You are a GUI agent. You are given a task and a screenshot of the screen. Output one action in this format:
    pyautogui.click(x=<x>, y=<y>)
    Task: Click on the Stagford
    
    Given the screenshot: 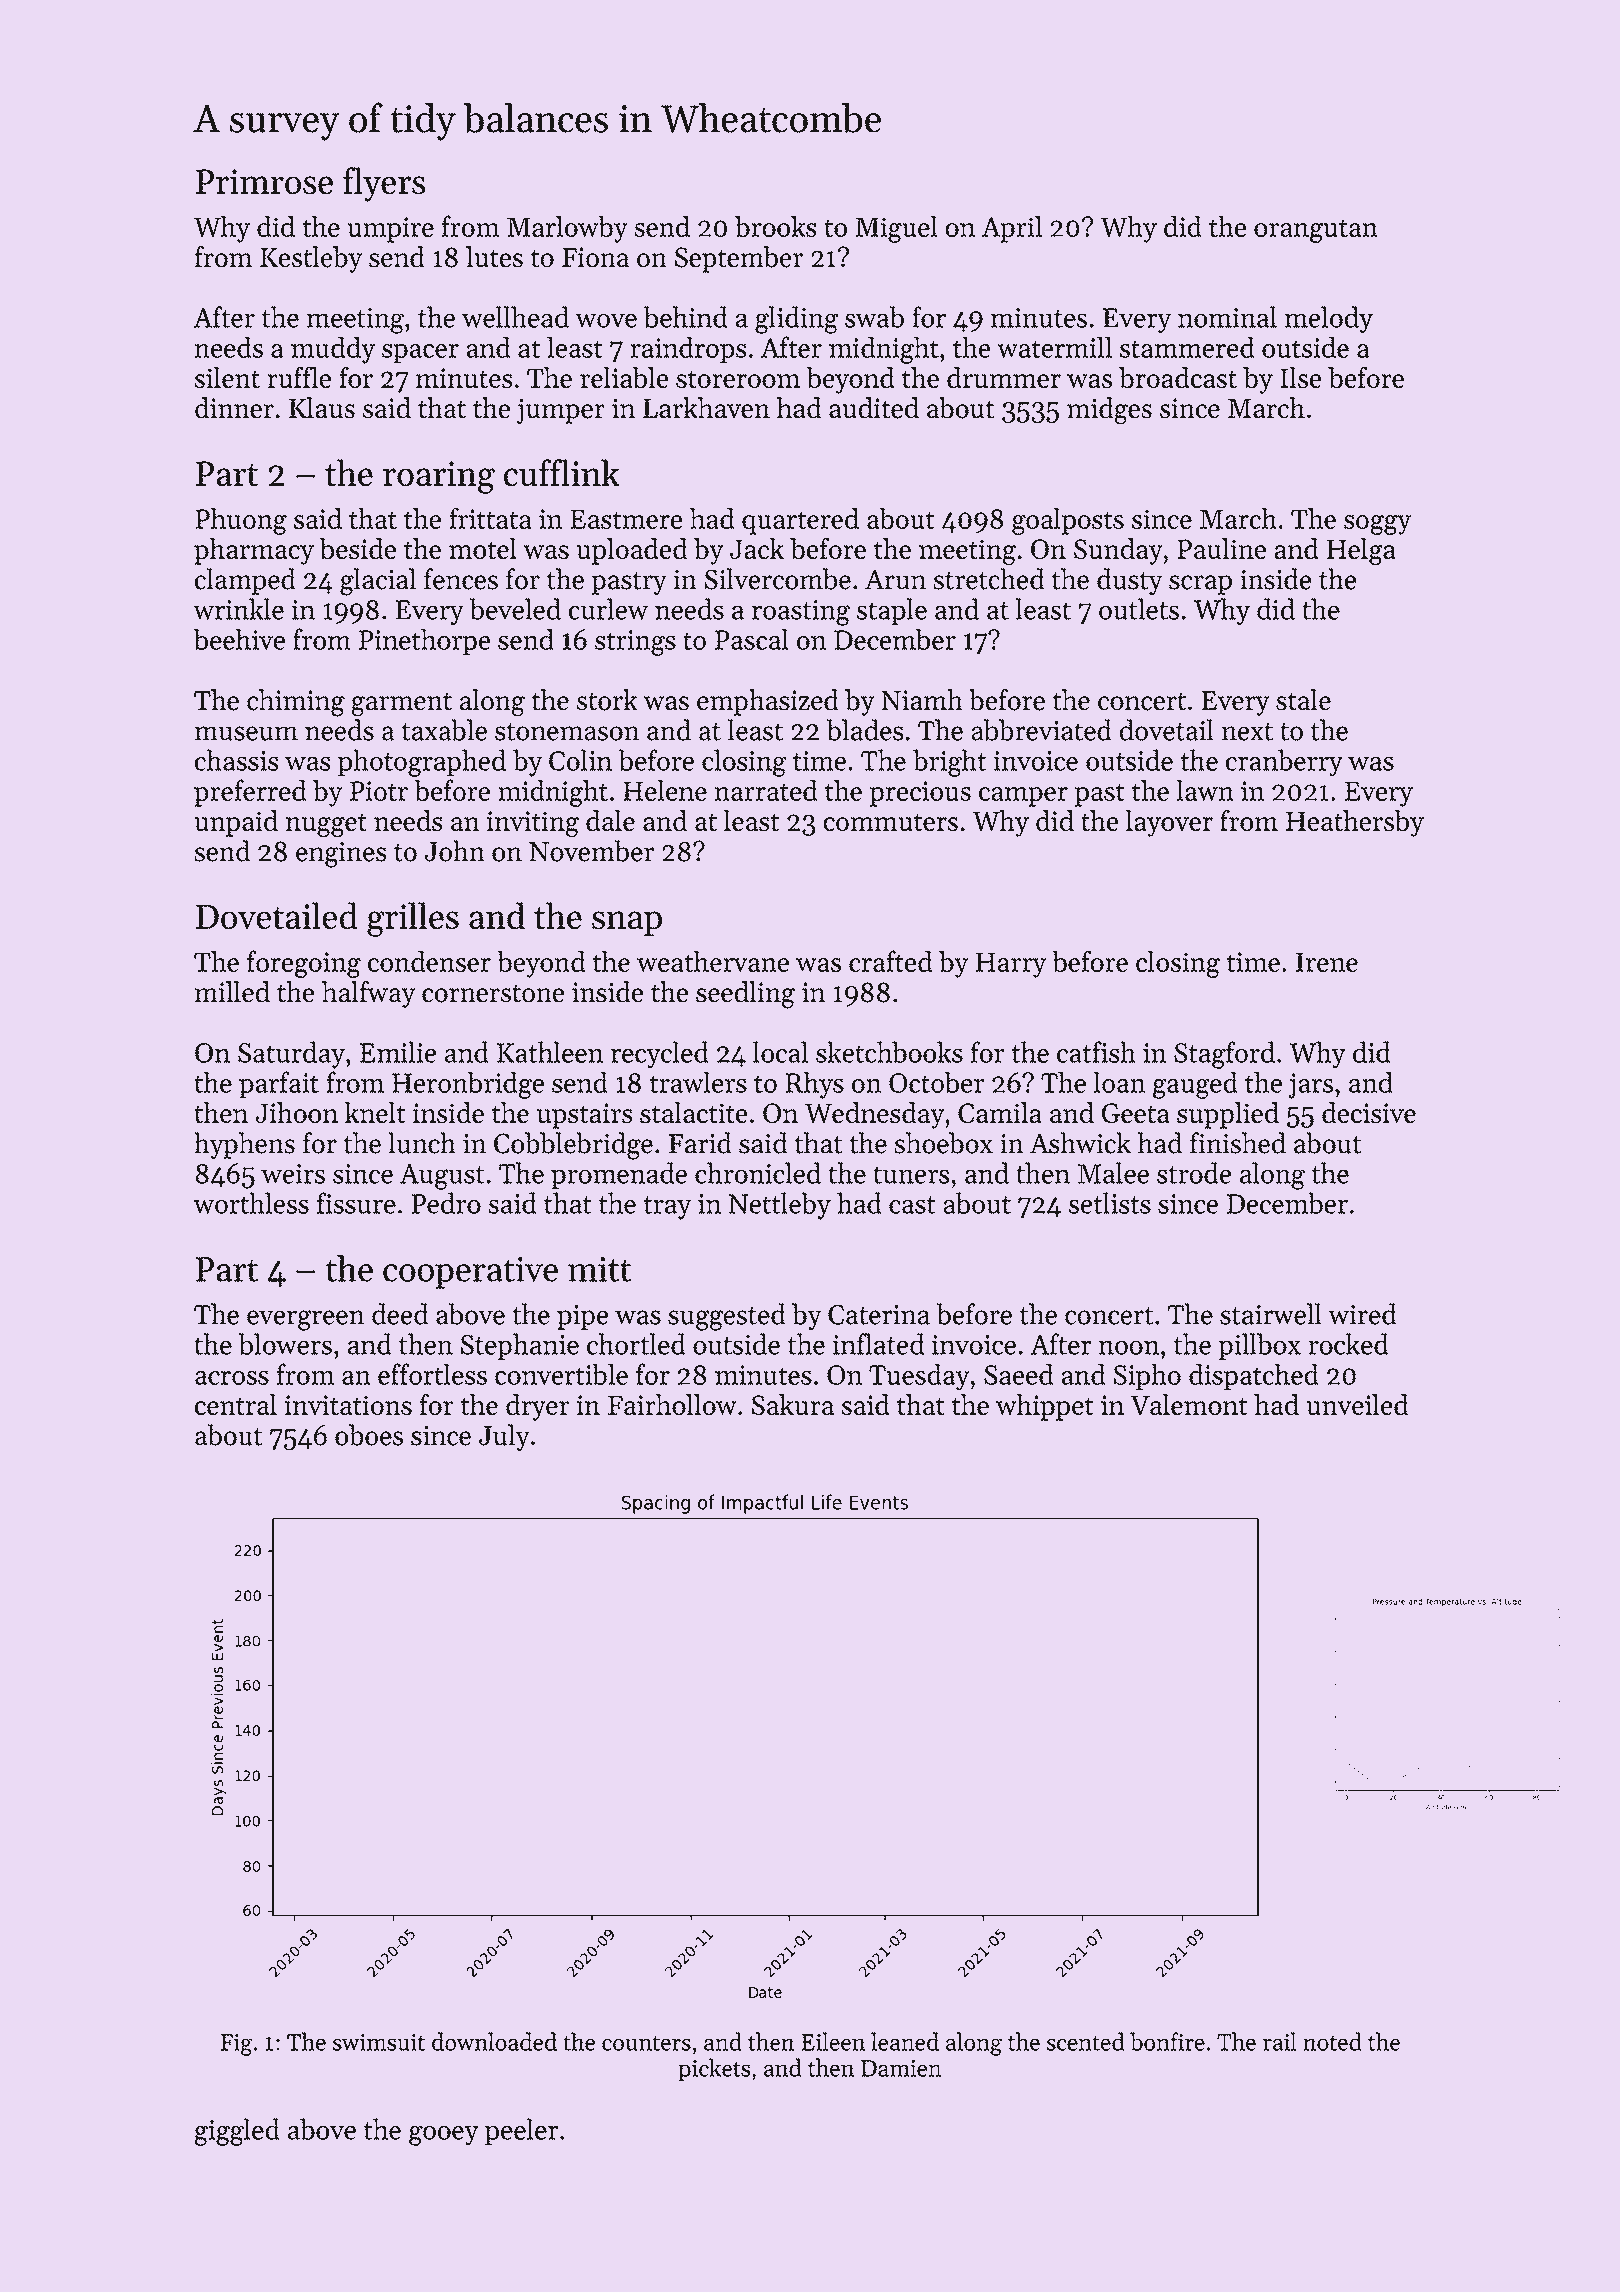 What is the action you would take?
    pyautogui.click(x=1224, y=1055)
